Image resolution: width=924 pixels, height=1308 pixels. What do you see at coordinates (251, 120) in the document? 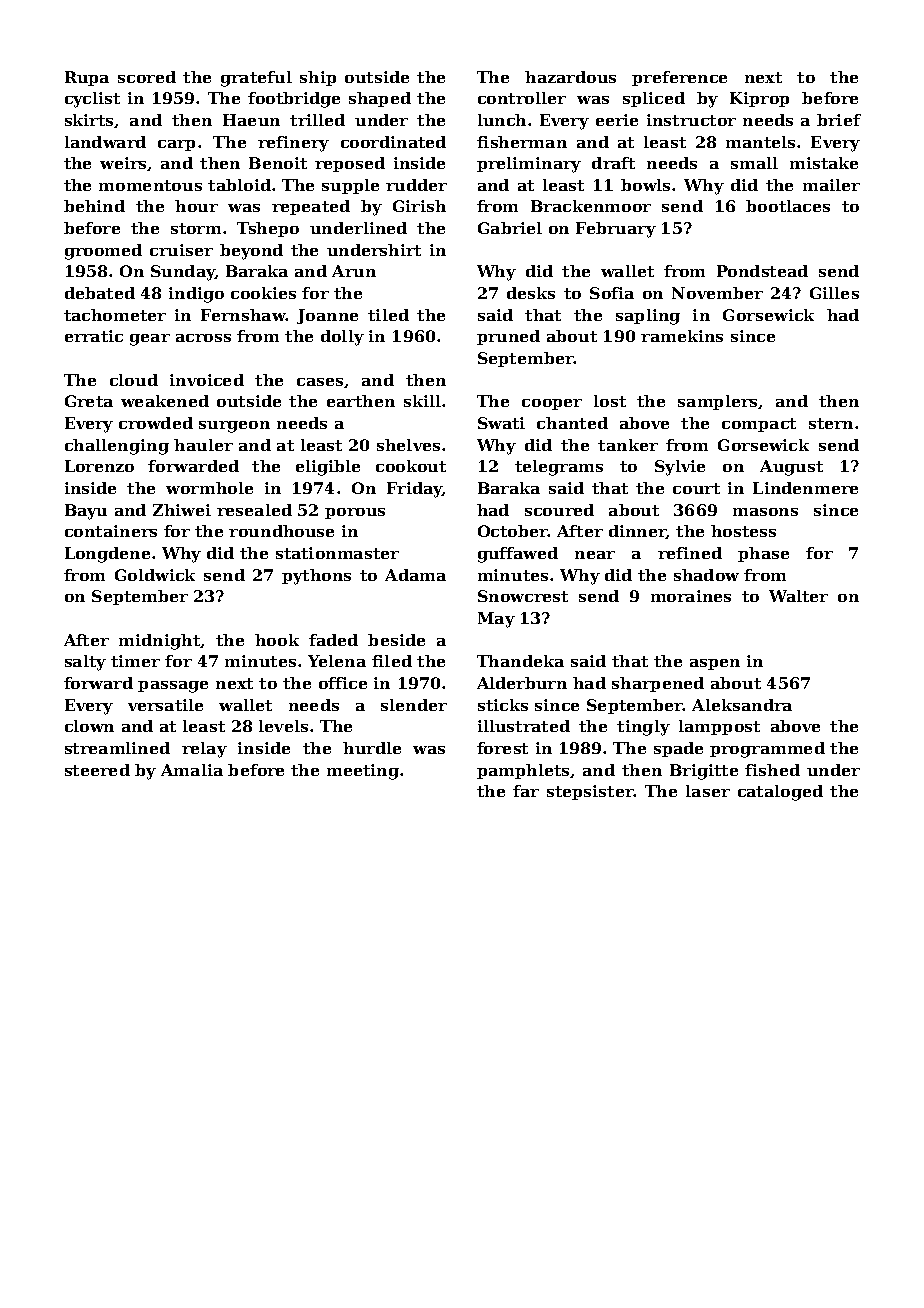
I see `Haeun` at bounding box center [251, 120].
